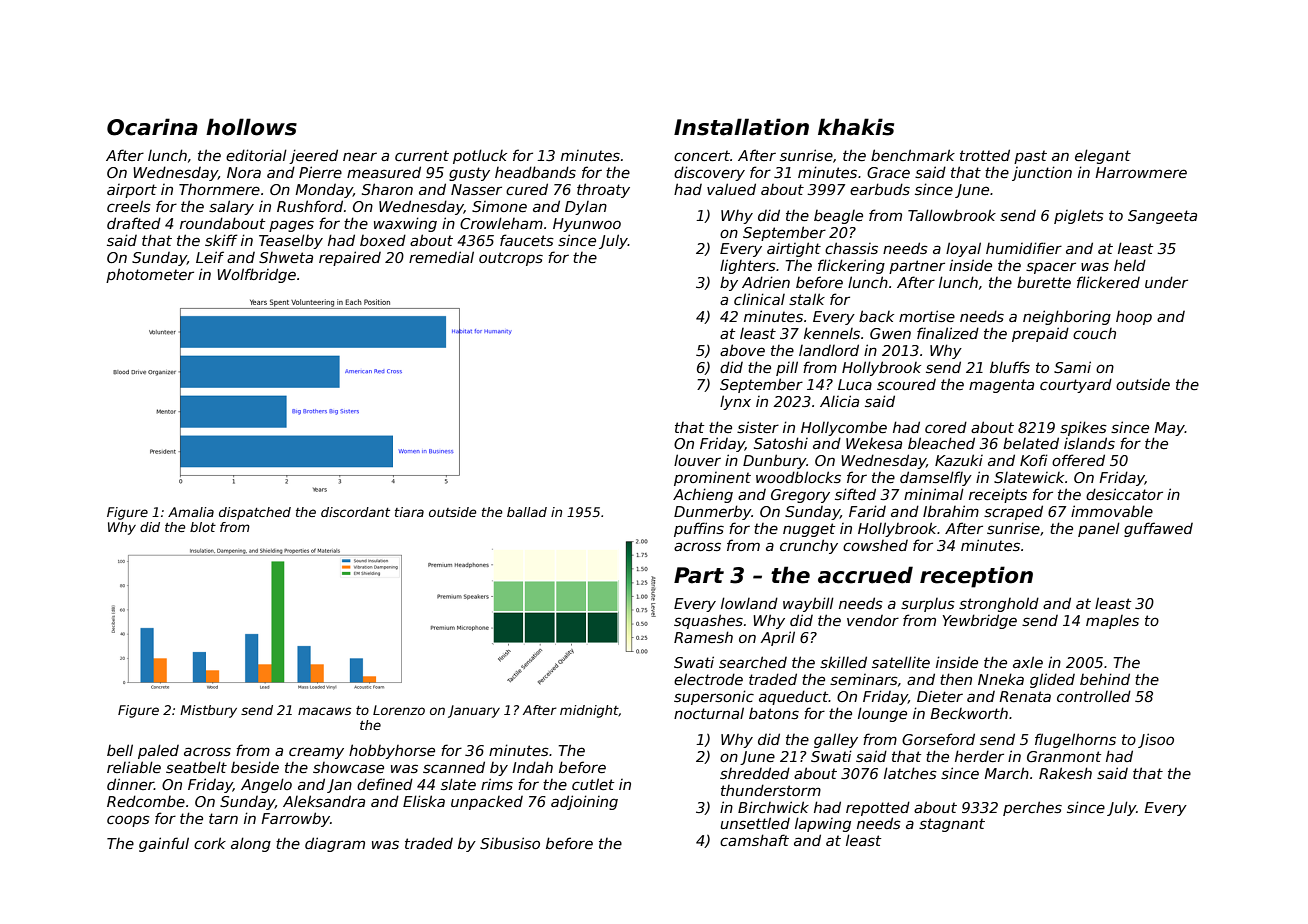 The image size is (1308, 924). Describe the element at coordinates (742, 350) in the document. I see `above` at that location.
